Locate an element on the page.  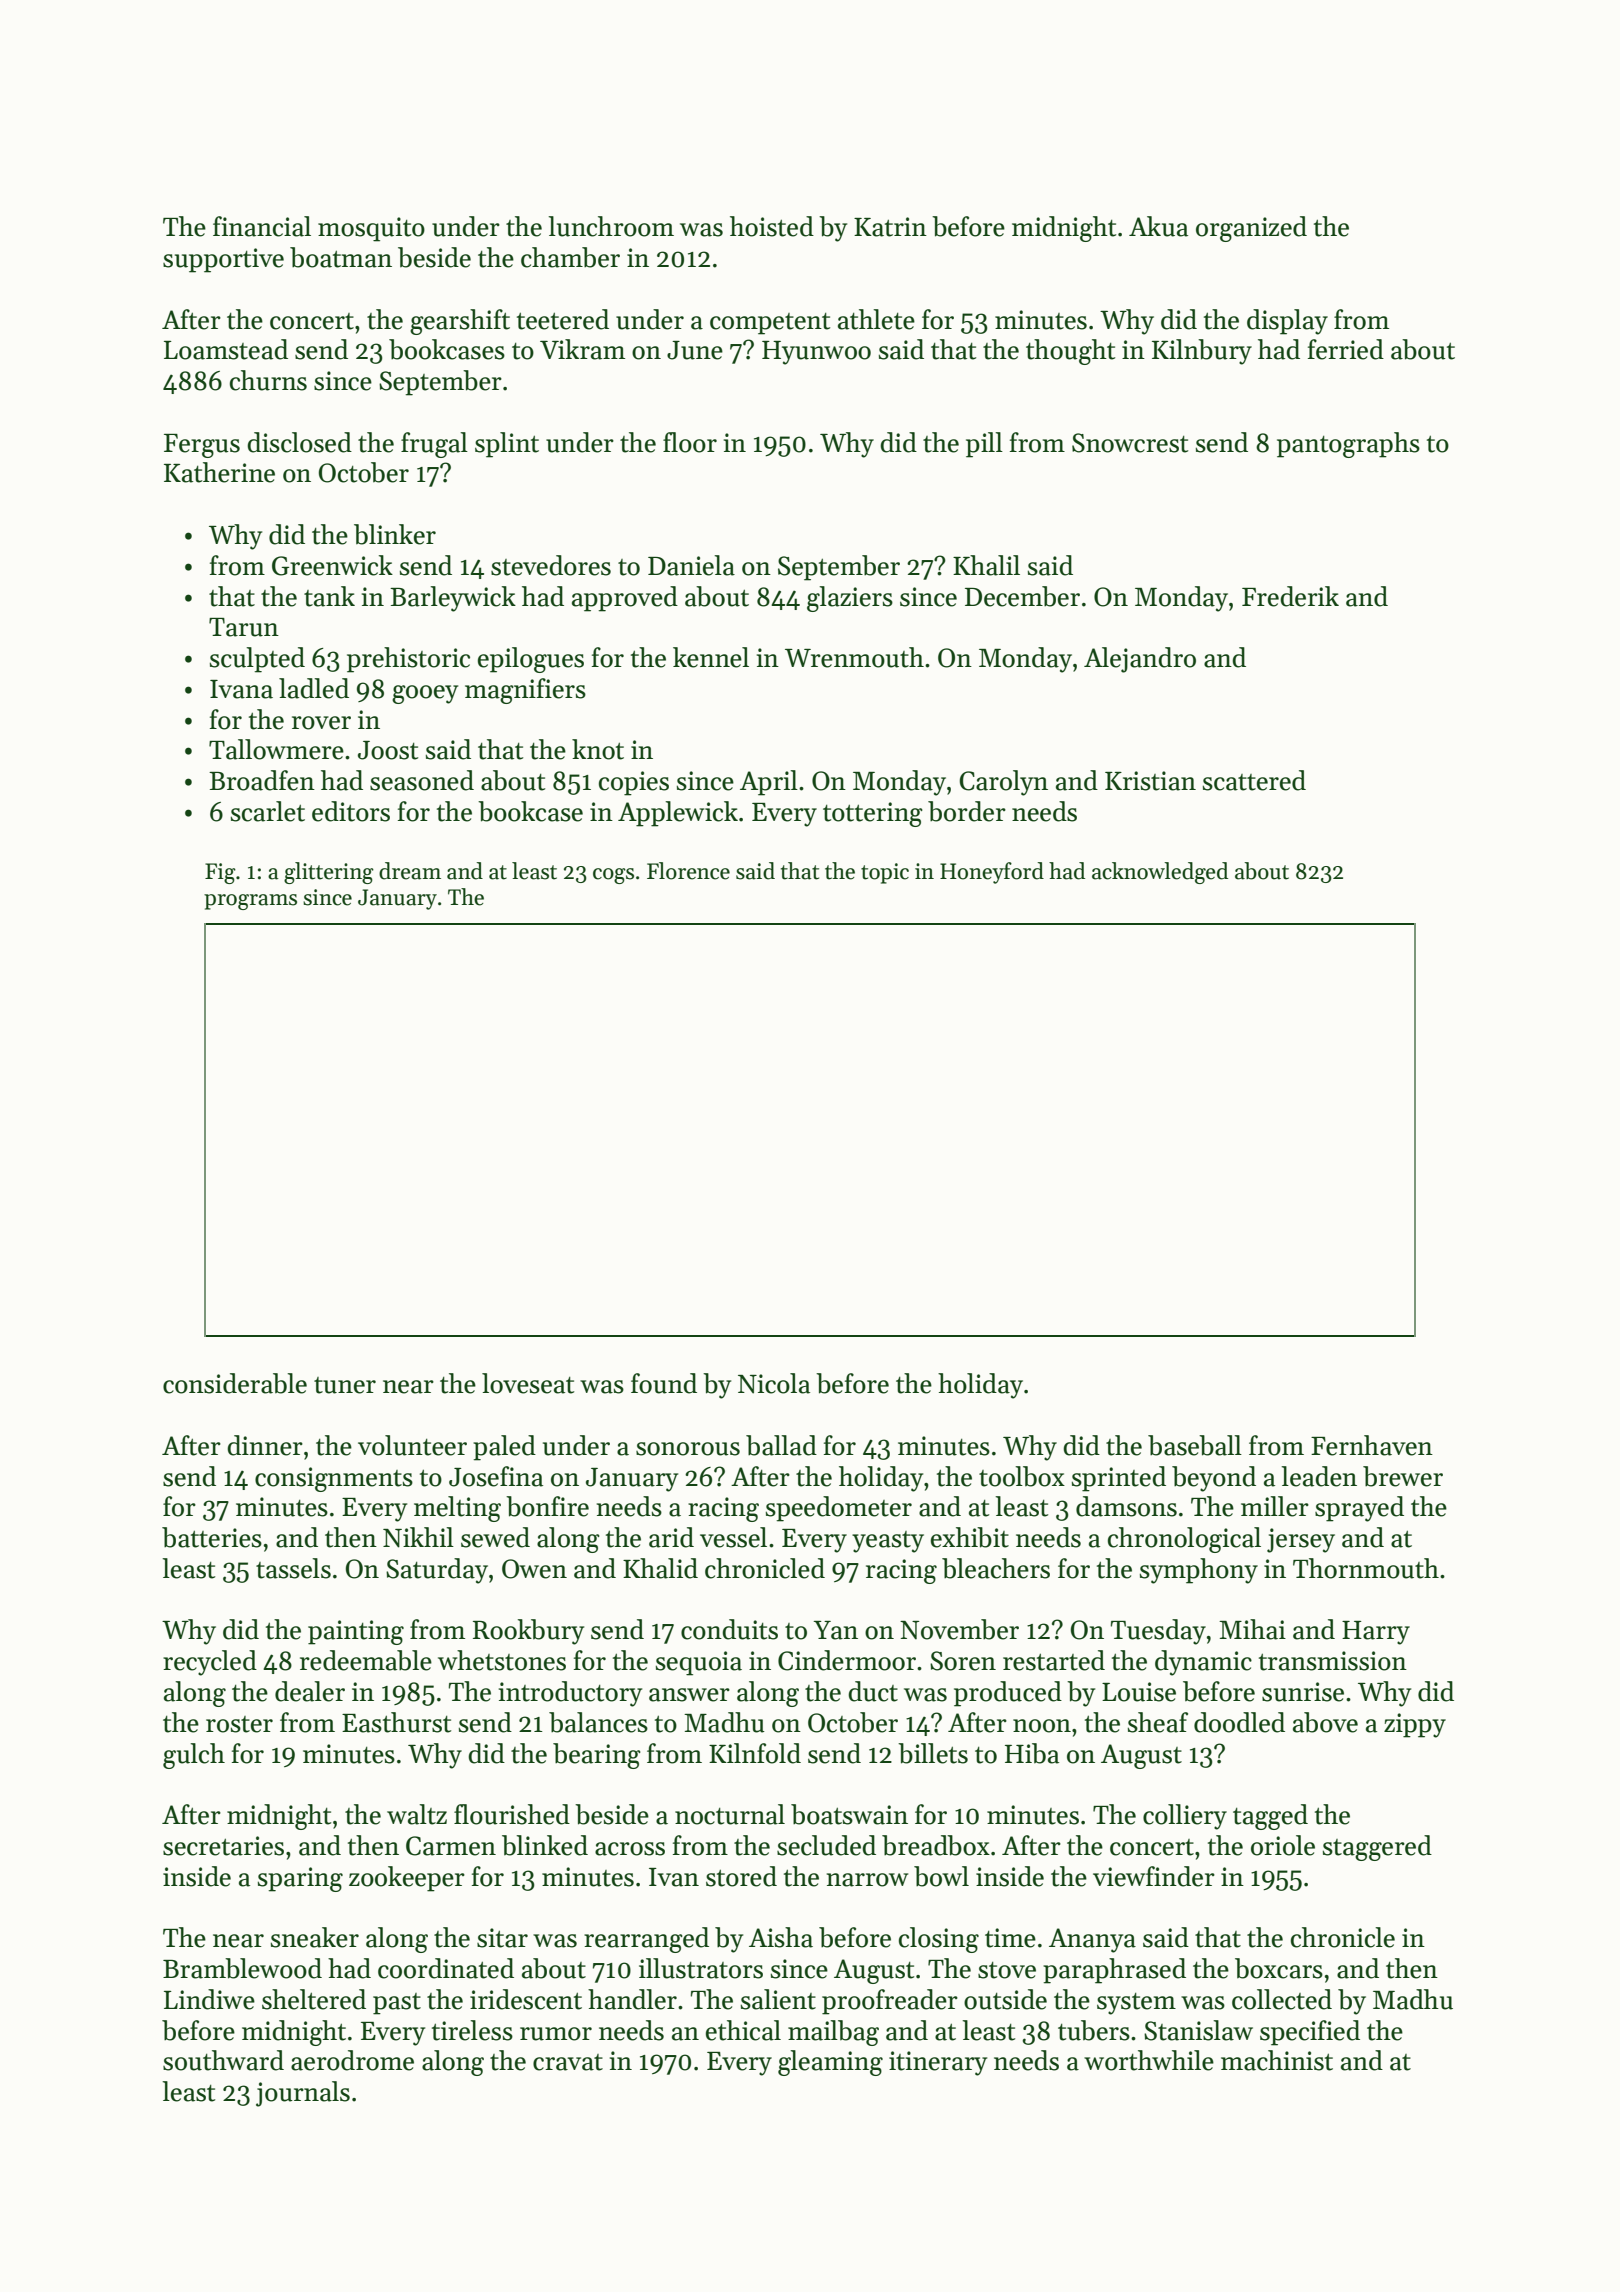
aerodrome is located at coordinates (352, 2060).
